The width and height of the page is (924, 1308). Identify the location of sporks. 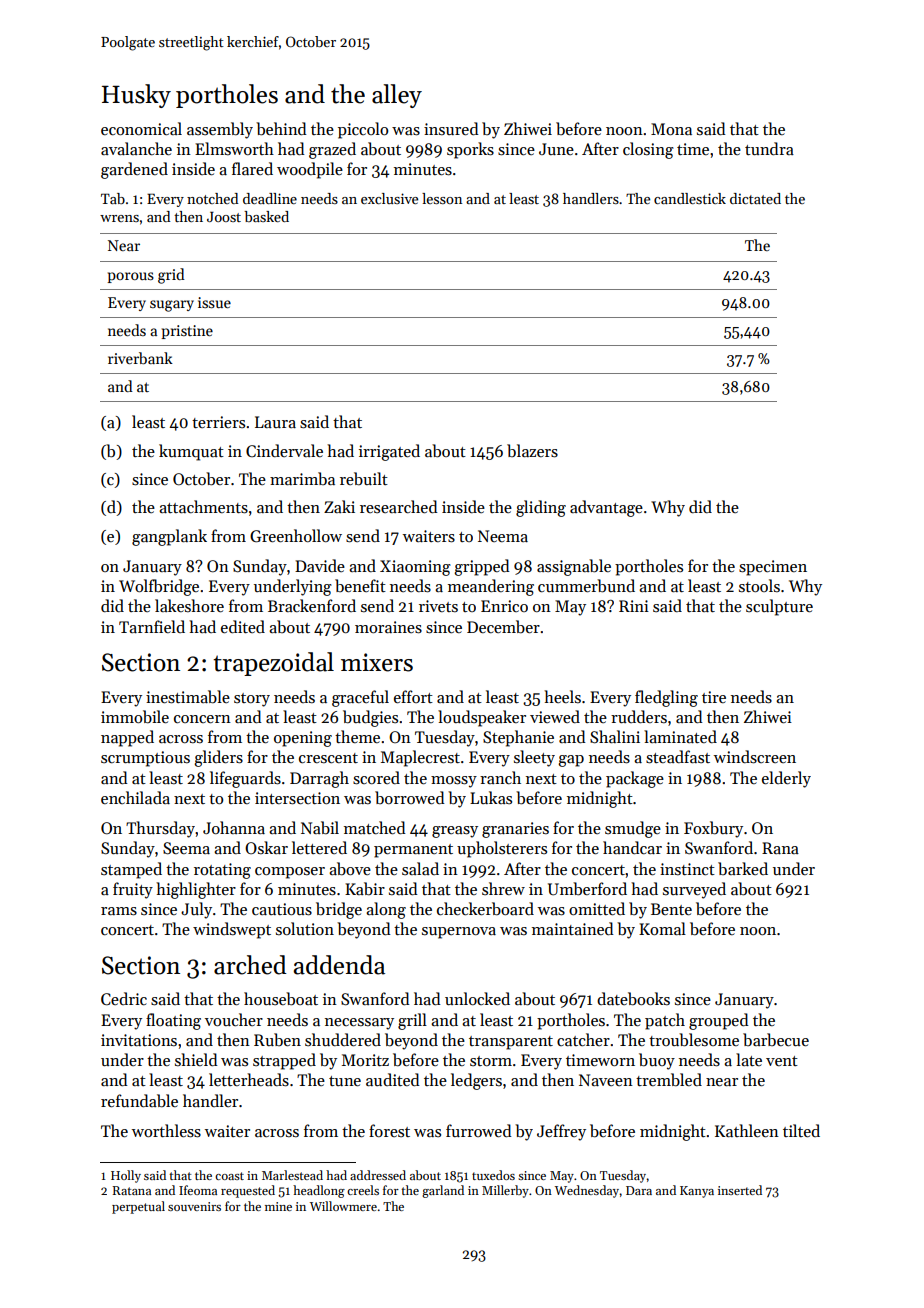
(470, 150).
